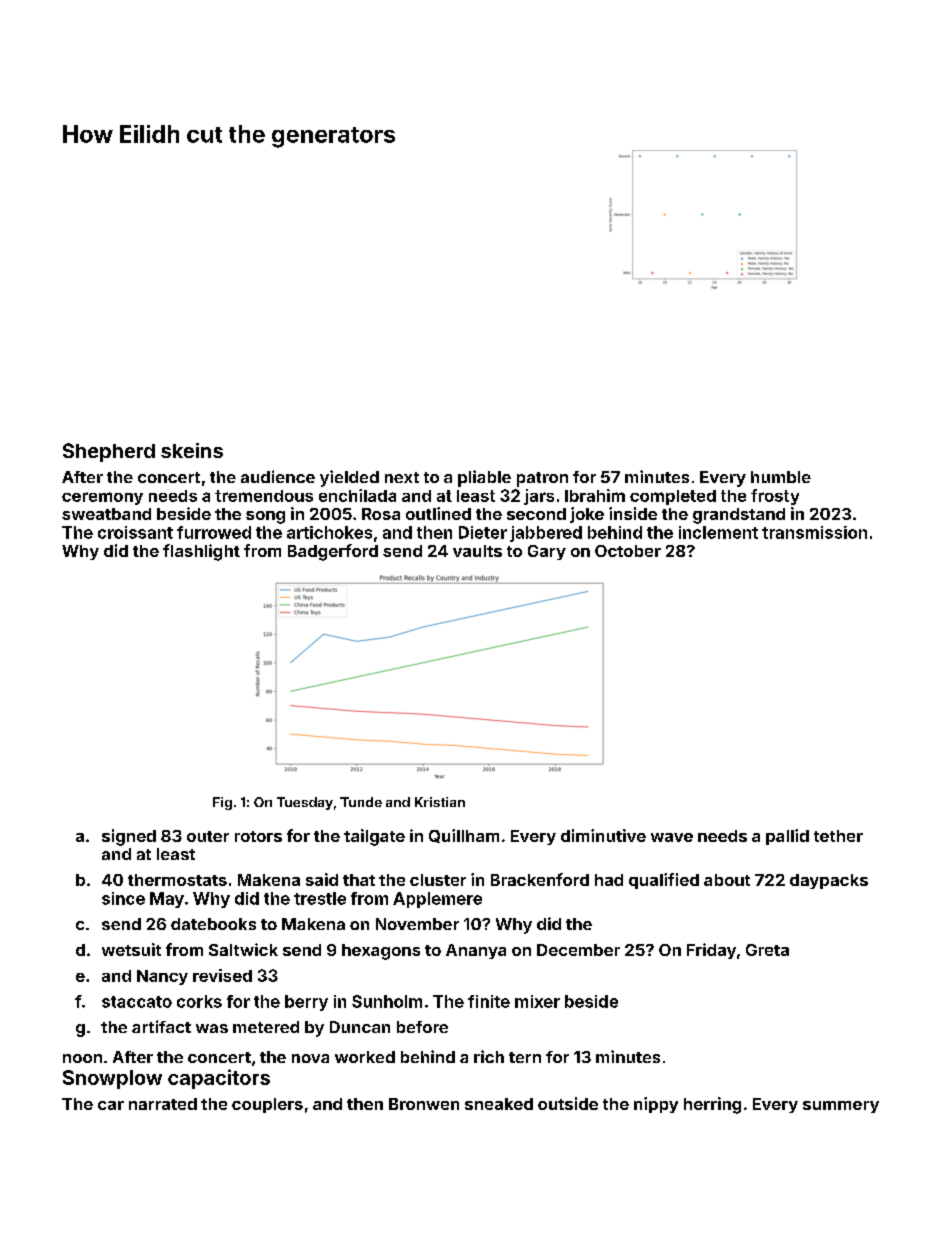  I want to click on flashlight, so click(201, 552).
